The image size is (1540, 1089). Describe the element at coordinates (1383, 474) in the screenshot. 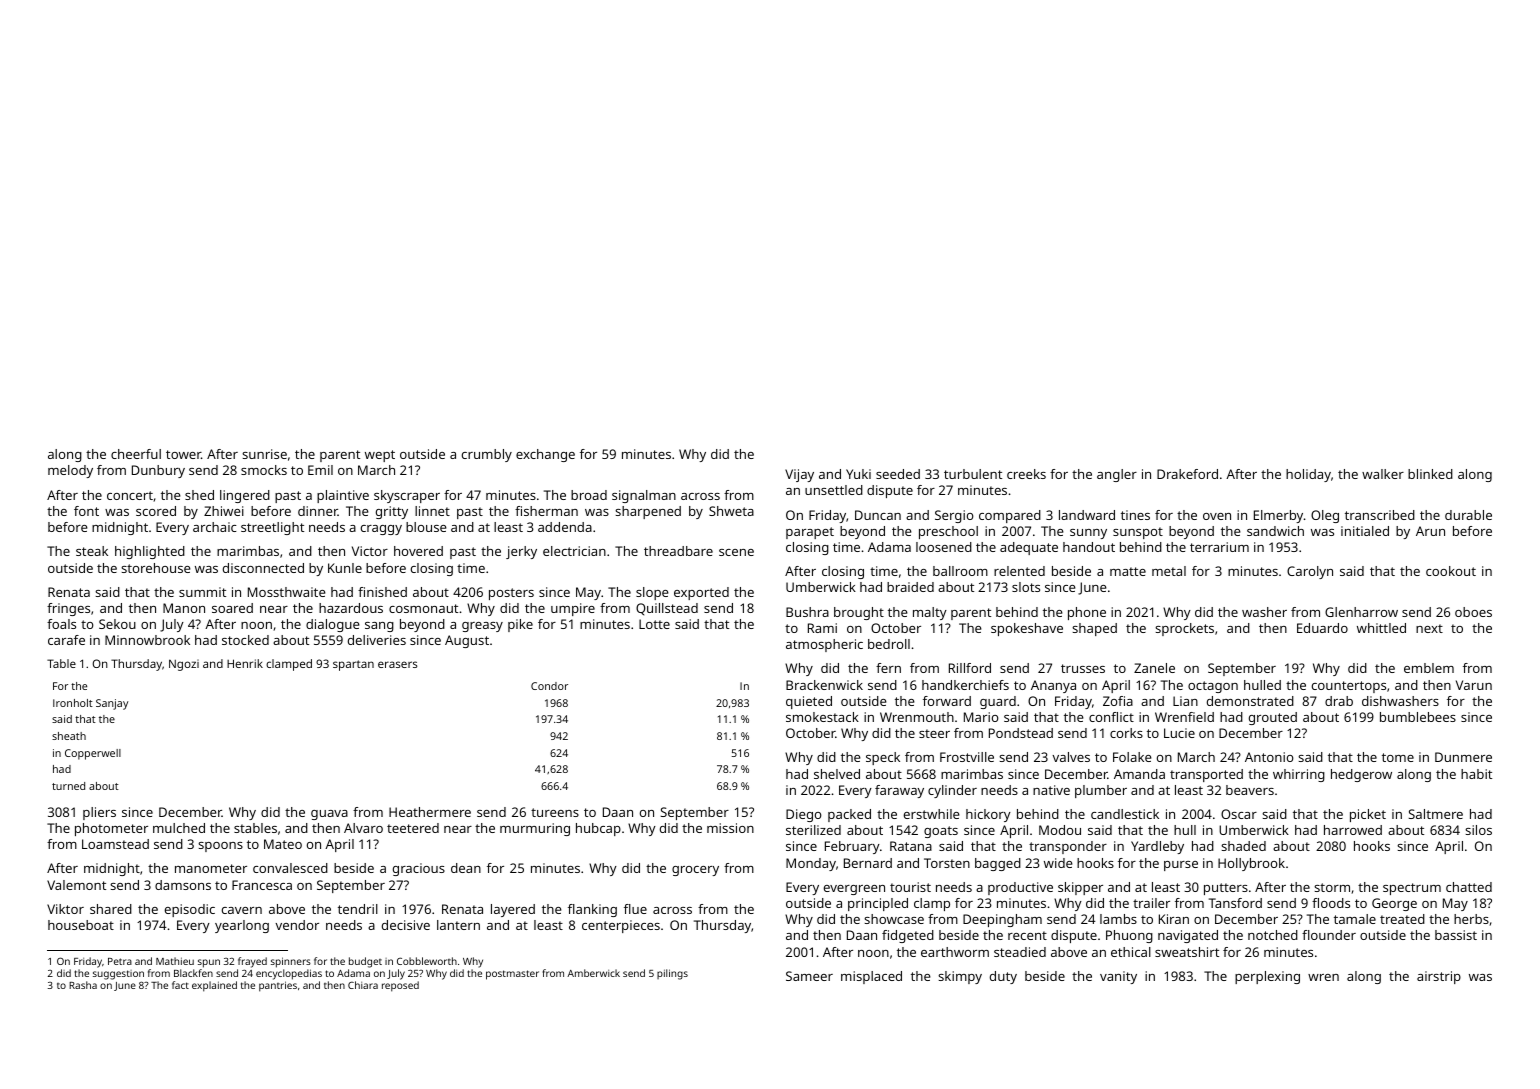

I see `walker` at that location.
